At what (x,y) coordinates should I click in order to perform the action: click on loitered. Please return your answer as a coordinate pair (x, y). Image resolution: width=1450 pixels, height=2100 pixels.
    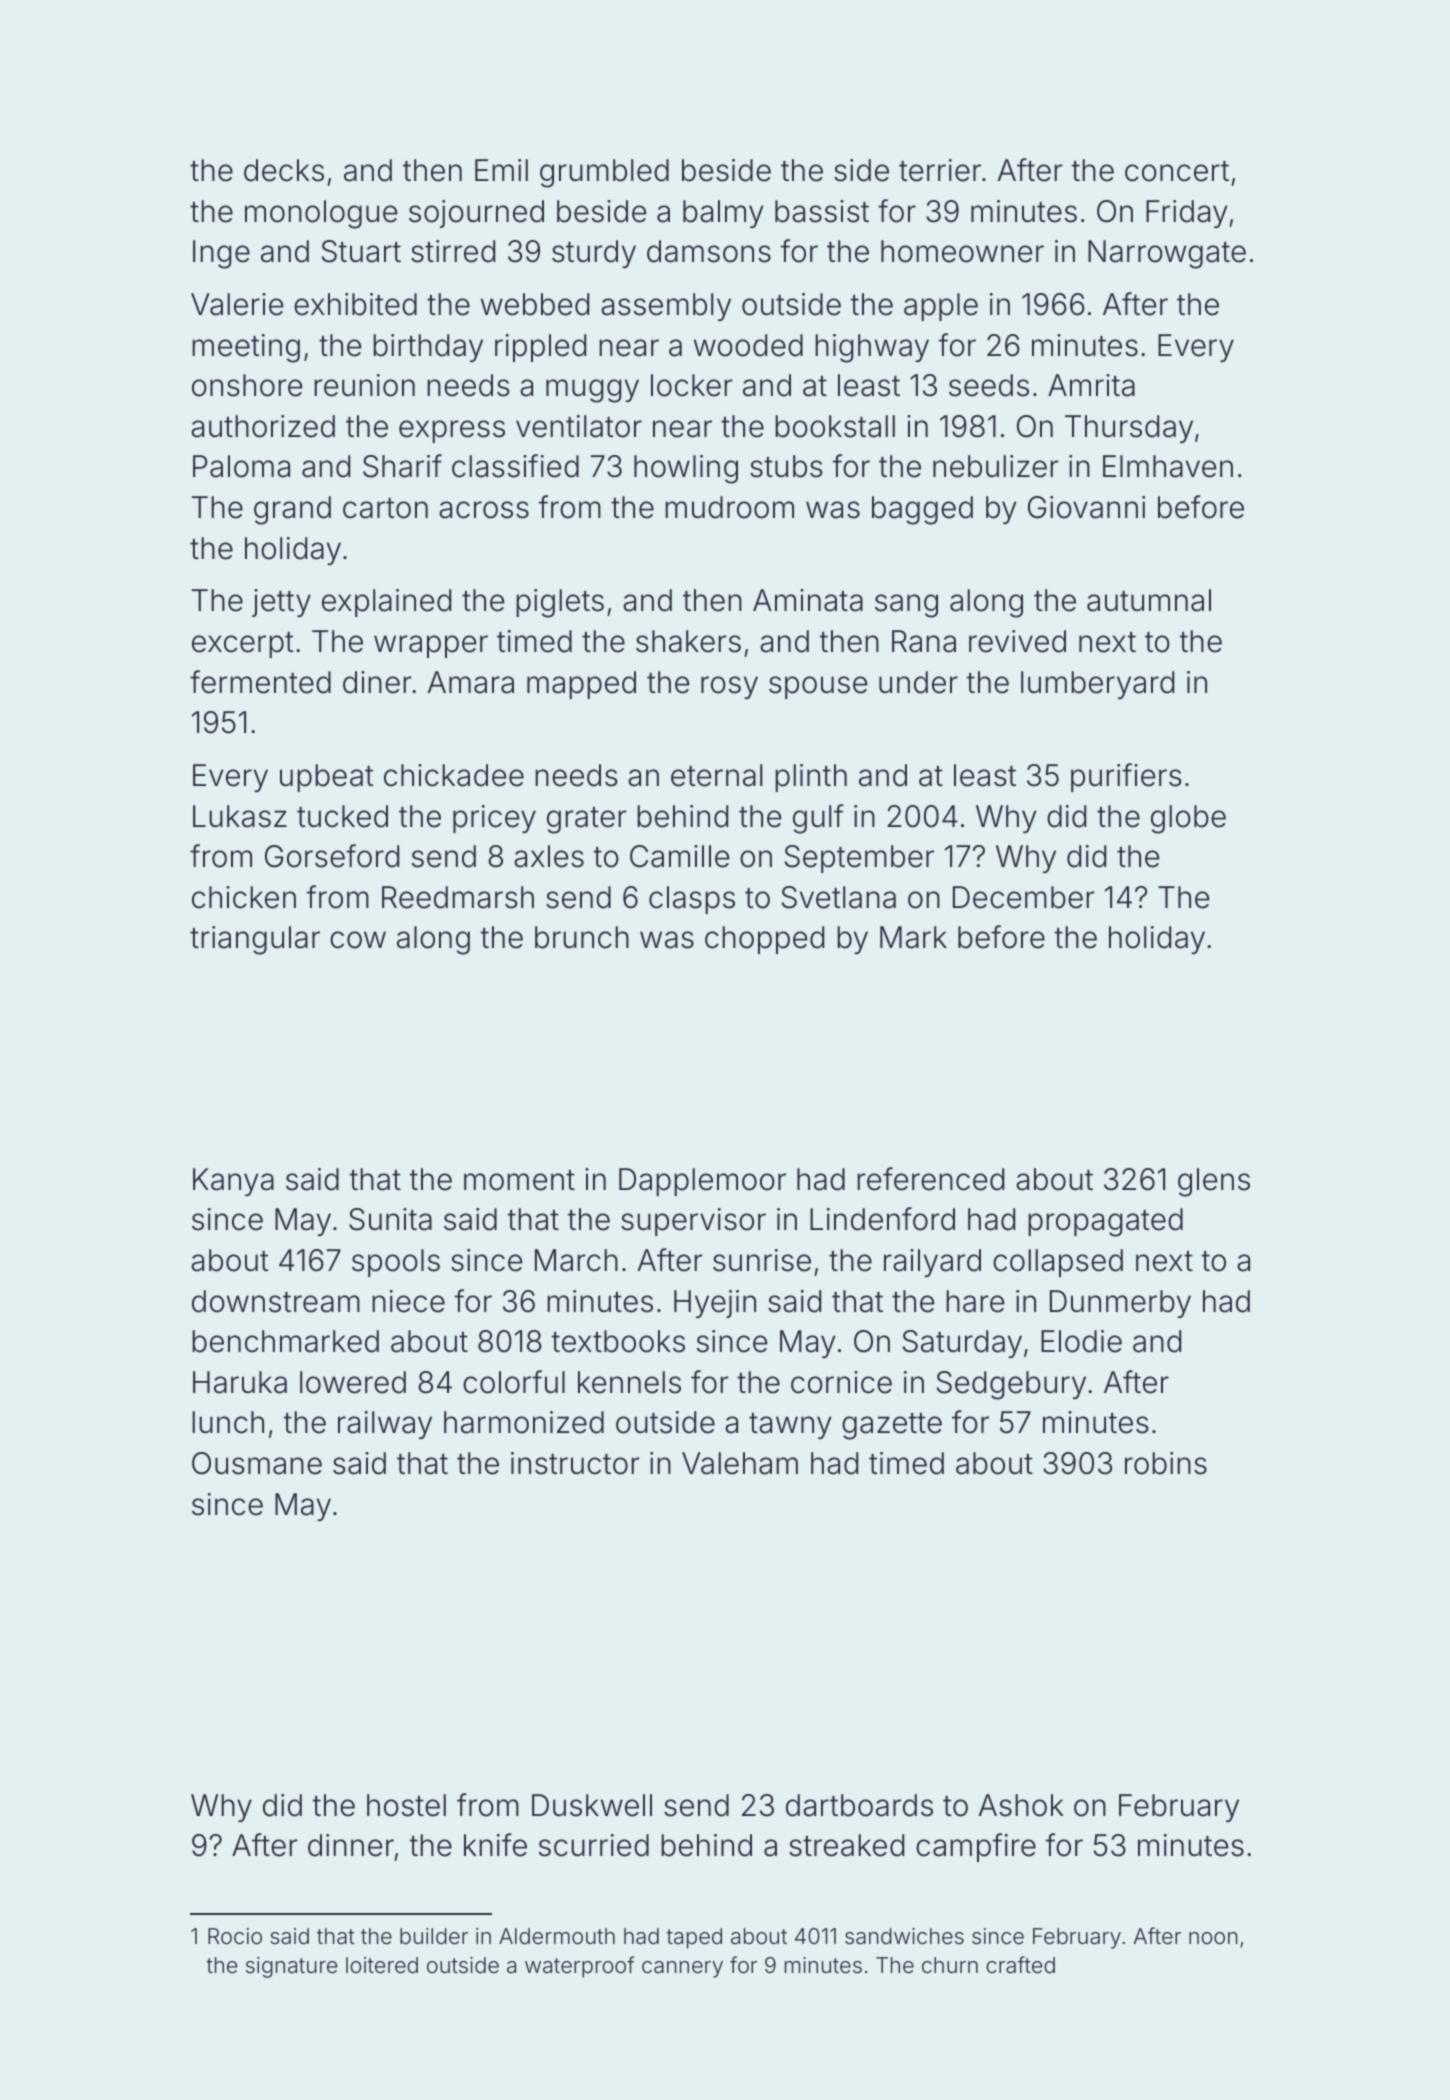
    Looking at the image, I should click on (382, 1965).
